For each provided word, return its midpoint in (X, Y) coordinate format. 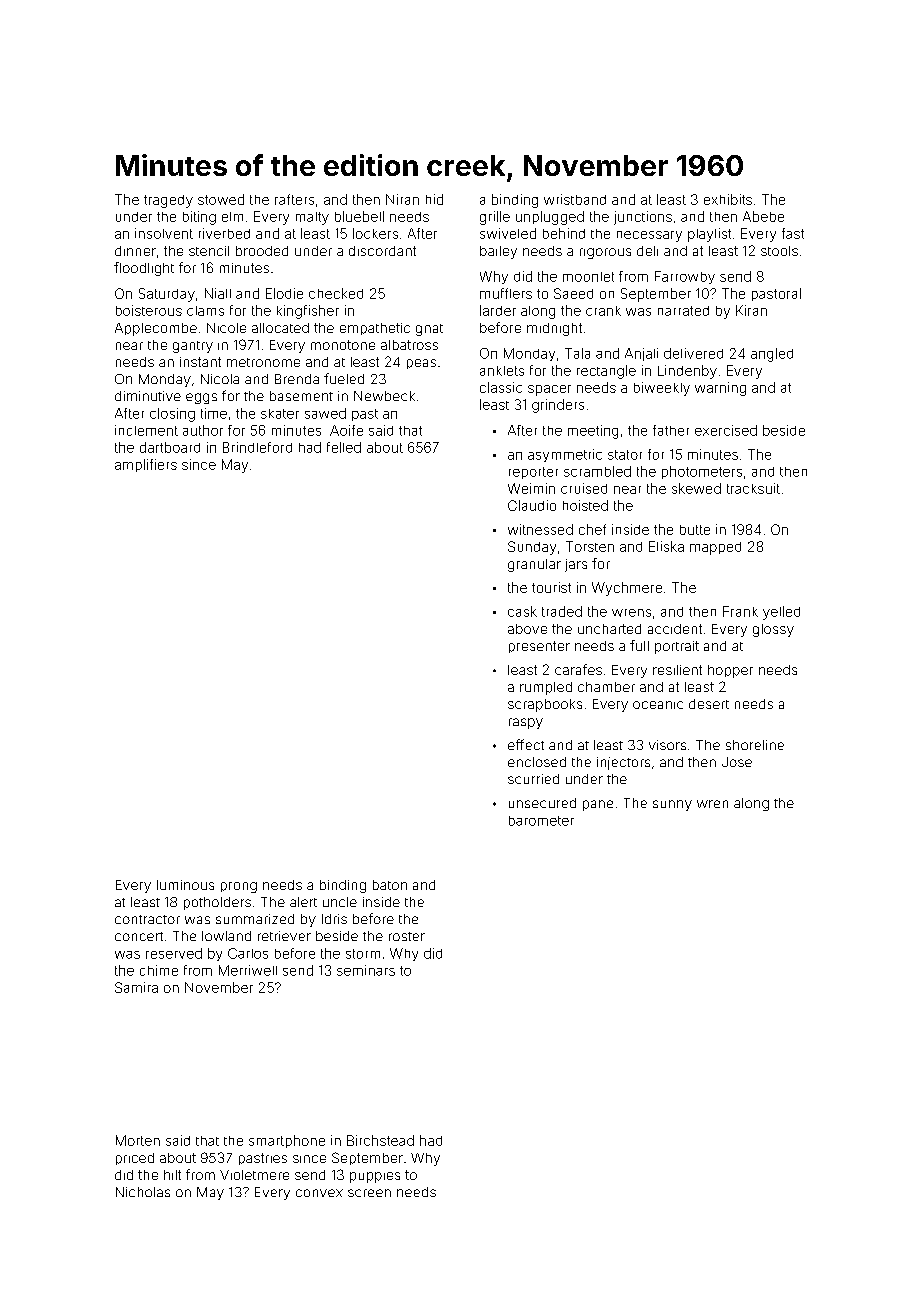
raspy (526, 723)
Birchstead (380, 1140)
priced (135, 1159)
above (527, 629)
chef (592, 529)
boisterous (149, 310)
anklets (502, 371)
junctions (643, 218)
